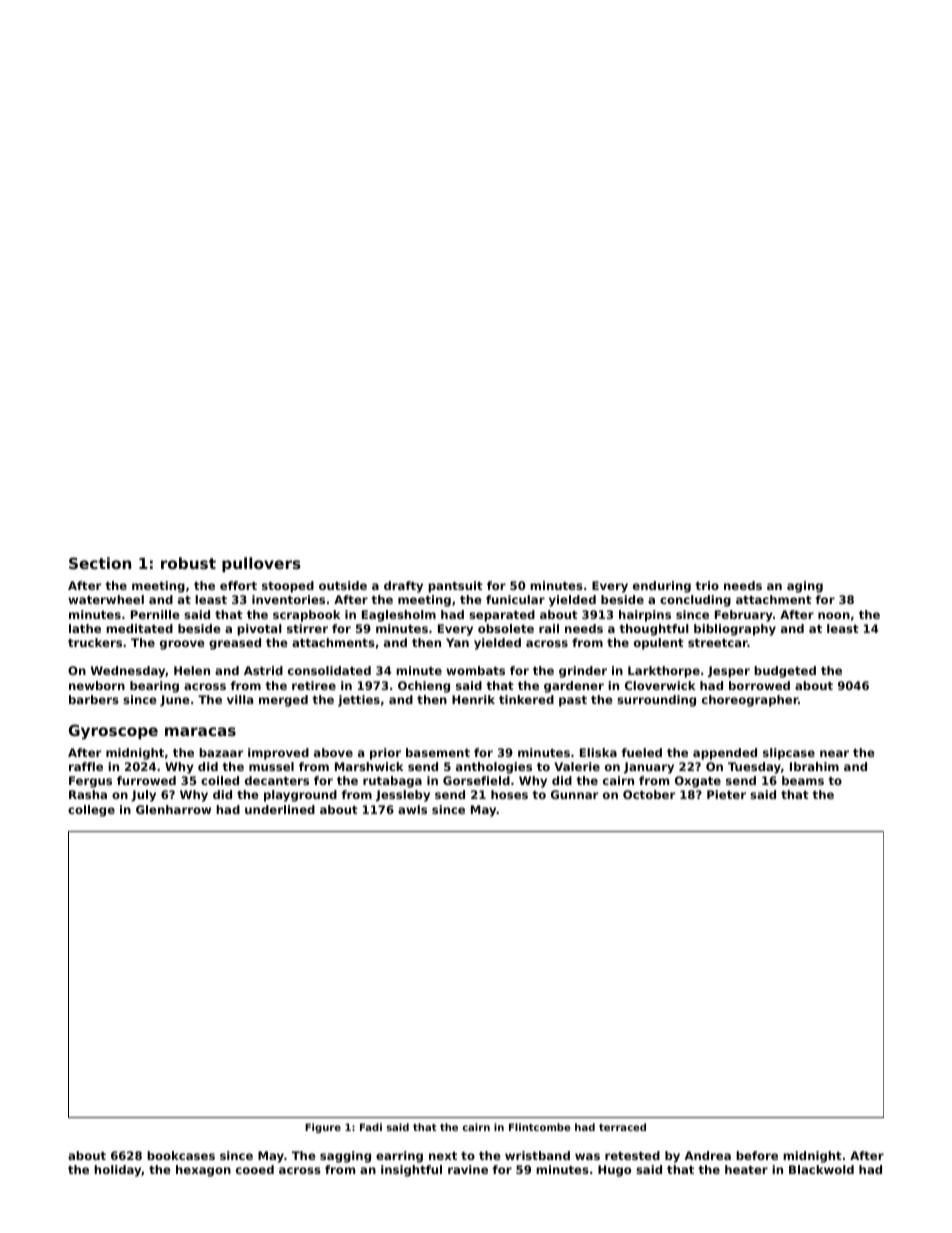  Describe the element at coordinates (834, 615) in the screenshot. I see `noon` at that location.
